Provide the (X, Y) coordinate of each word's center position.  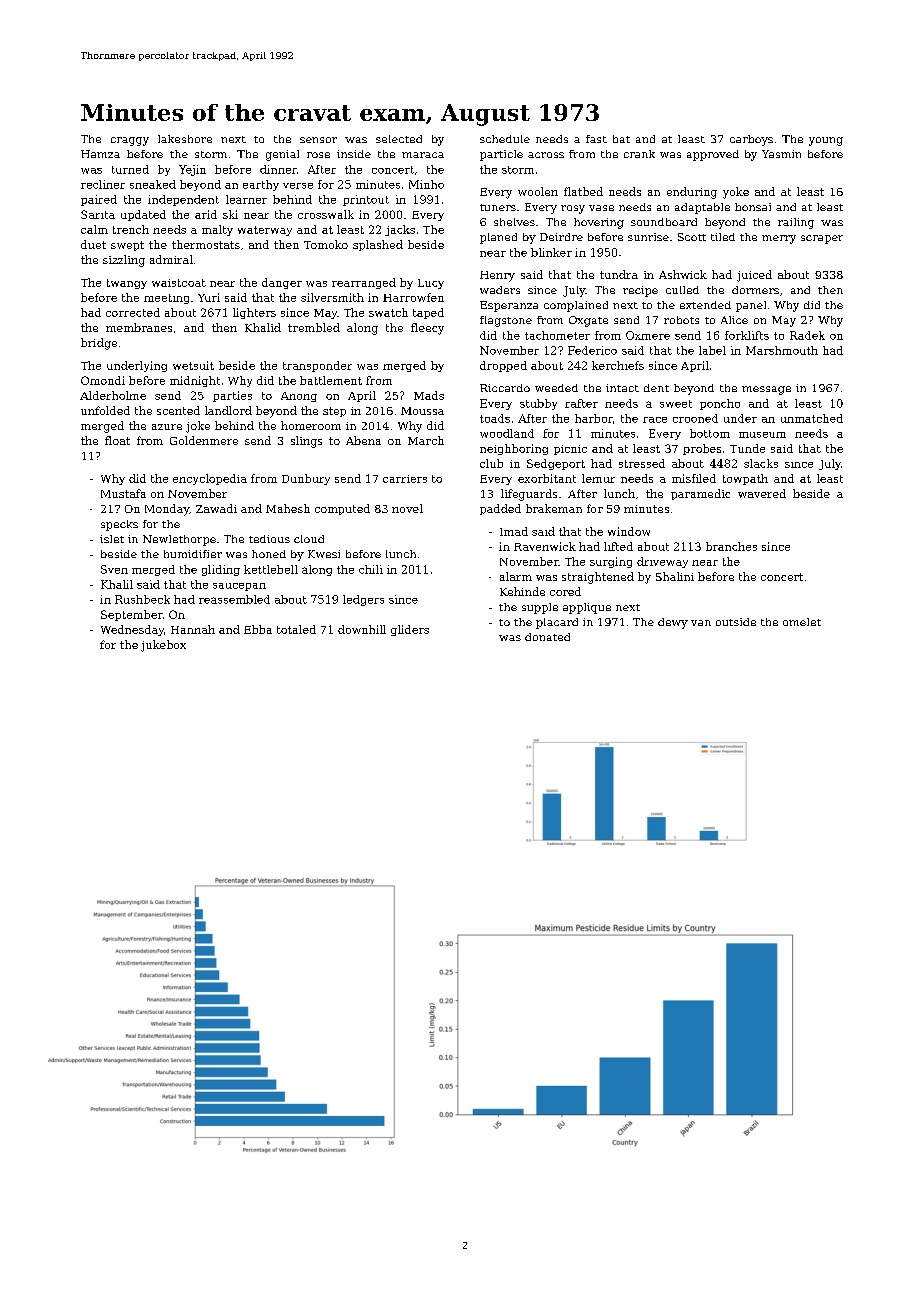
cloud (309, 539)
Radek (807, 335)
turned (130, 169)
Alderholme (113, 395)
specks (119, 525)
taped (428, 313)
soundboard (664, 222)
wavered (762, 493)
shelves (514, 222)
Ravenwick (545, 546)
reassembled (234, 599)
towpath (745, 479)
